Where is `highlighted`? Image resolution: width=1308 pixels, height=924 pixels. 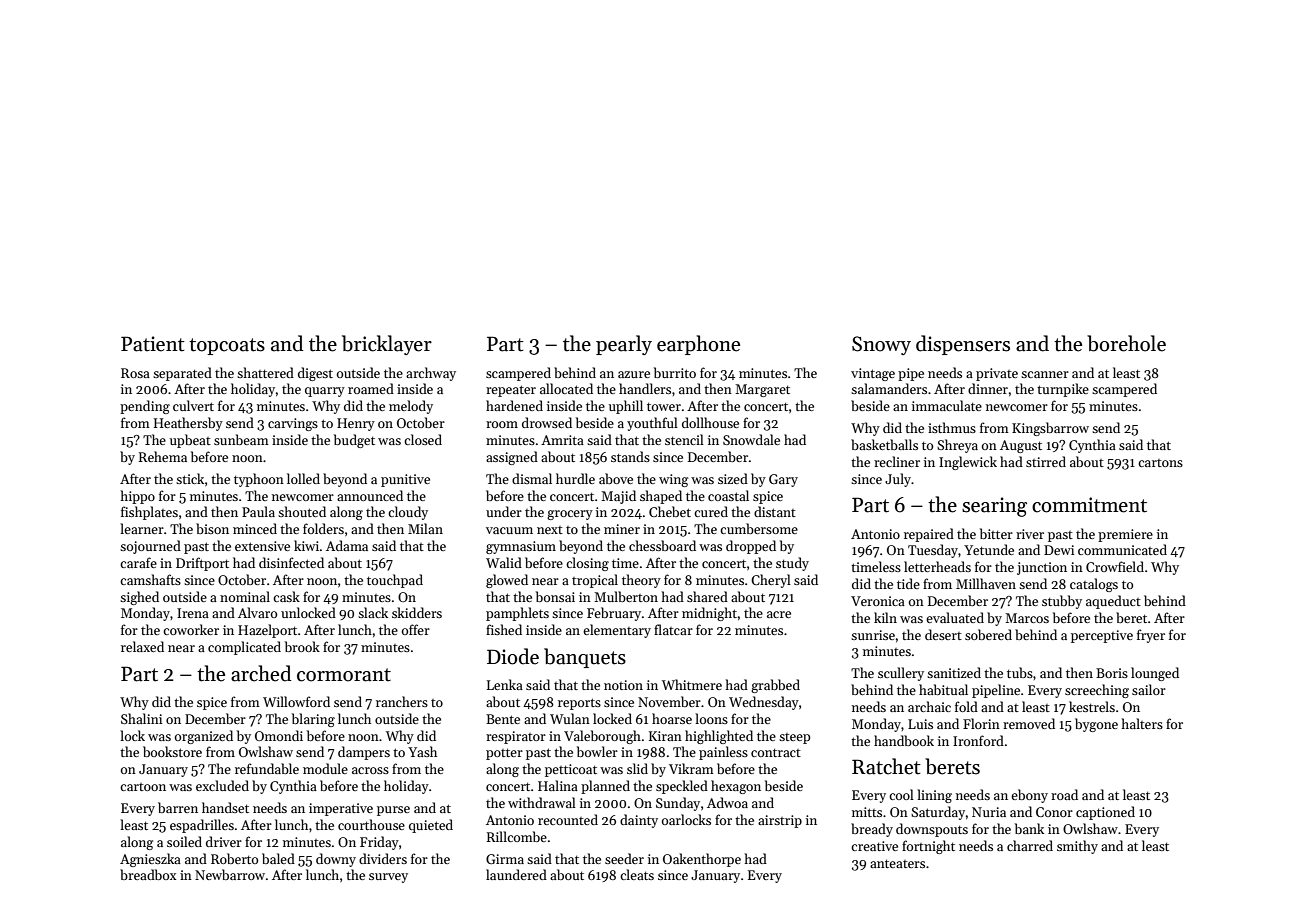 highlighted is located at coordinates (719, 737).
